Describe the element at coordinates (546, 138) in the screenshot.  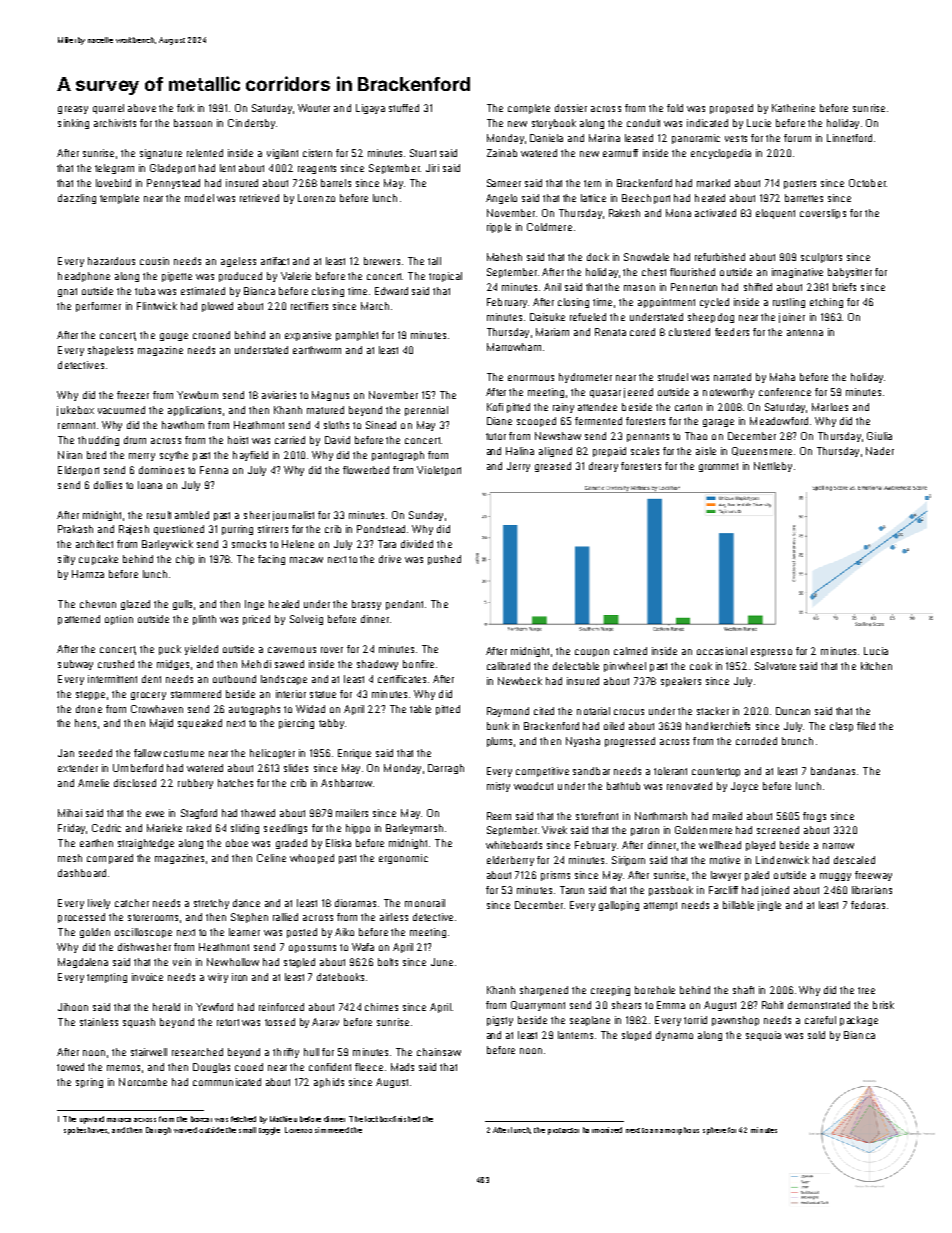
I see `Daniela` at that location.
